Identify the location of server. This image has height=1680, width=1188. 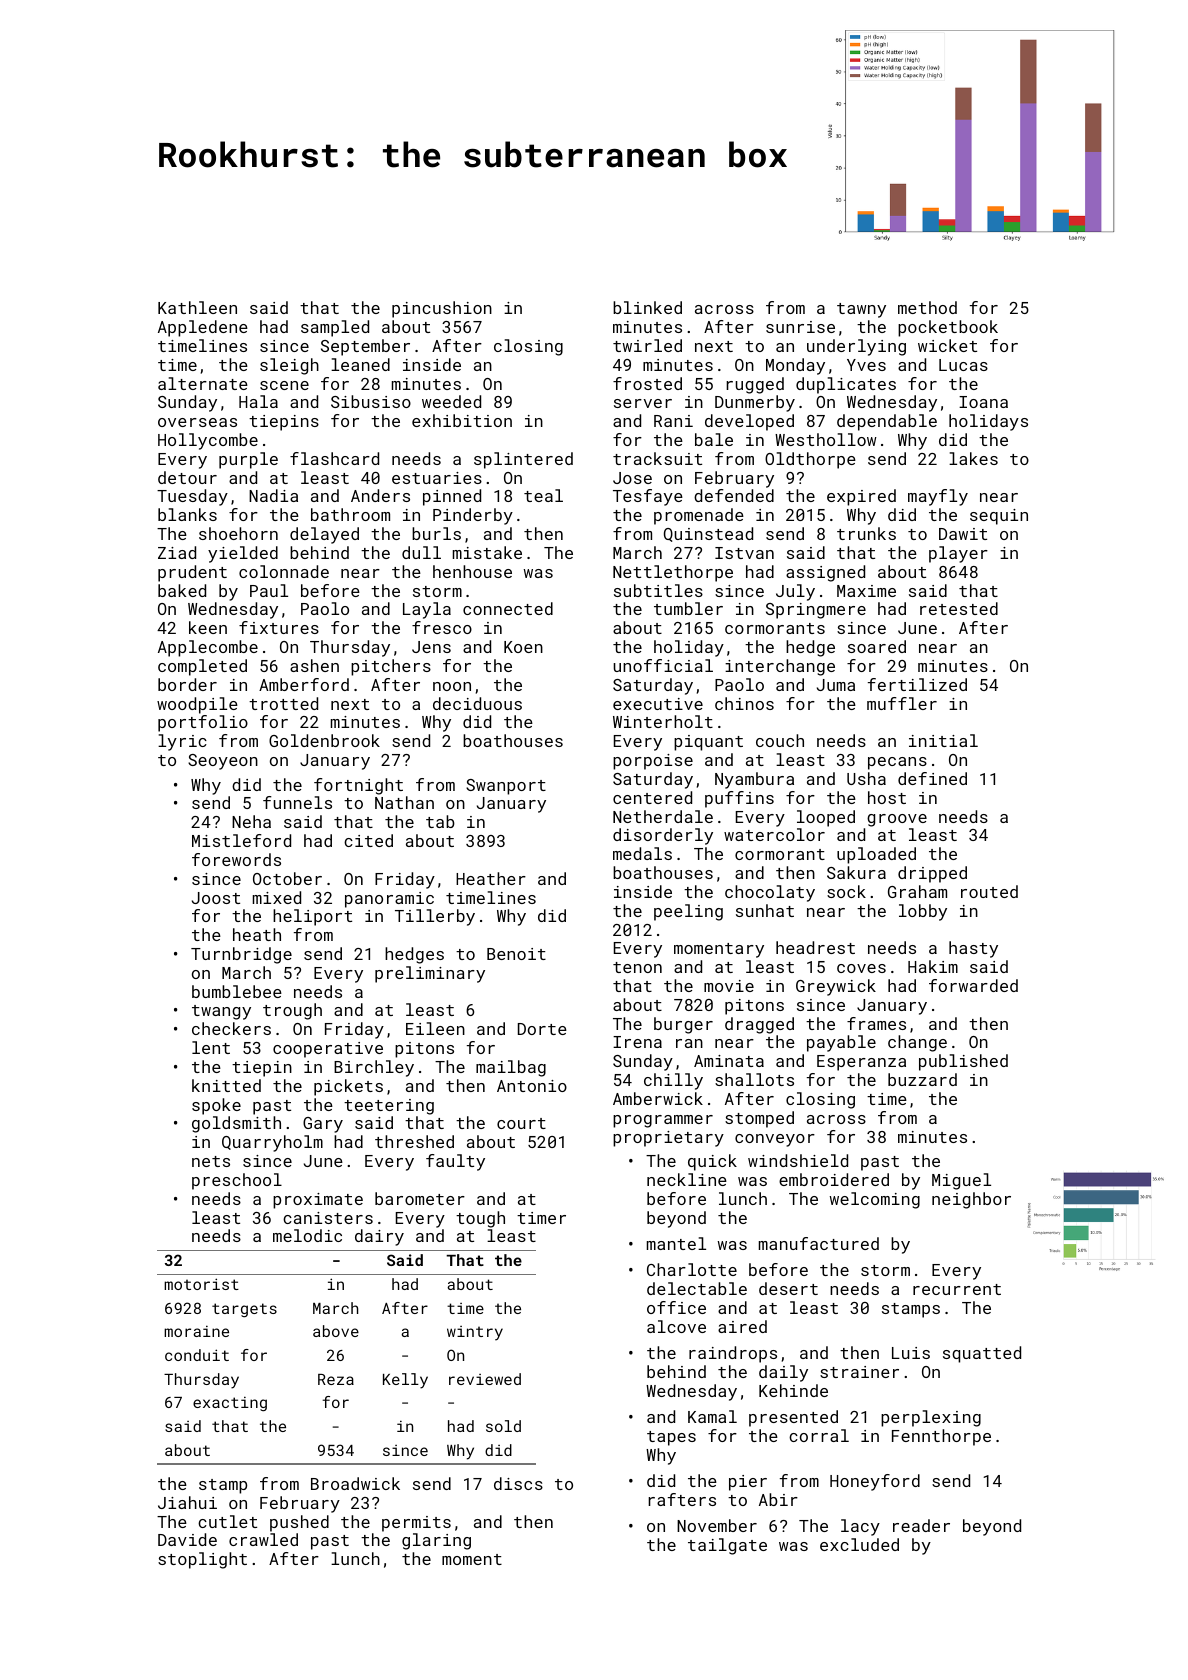
(643, 403).
